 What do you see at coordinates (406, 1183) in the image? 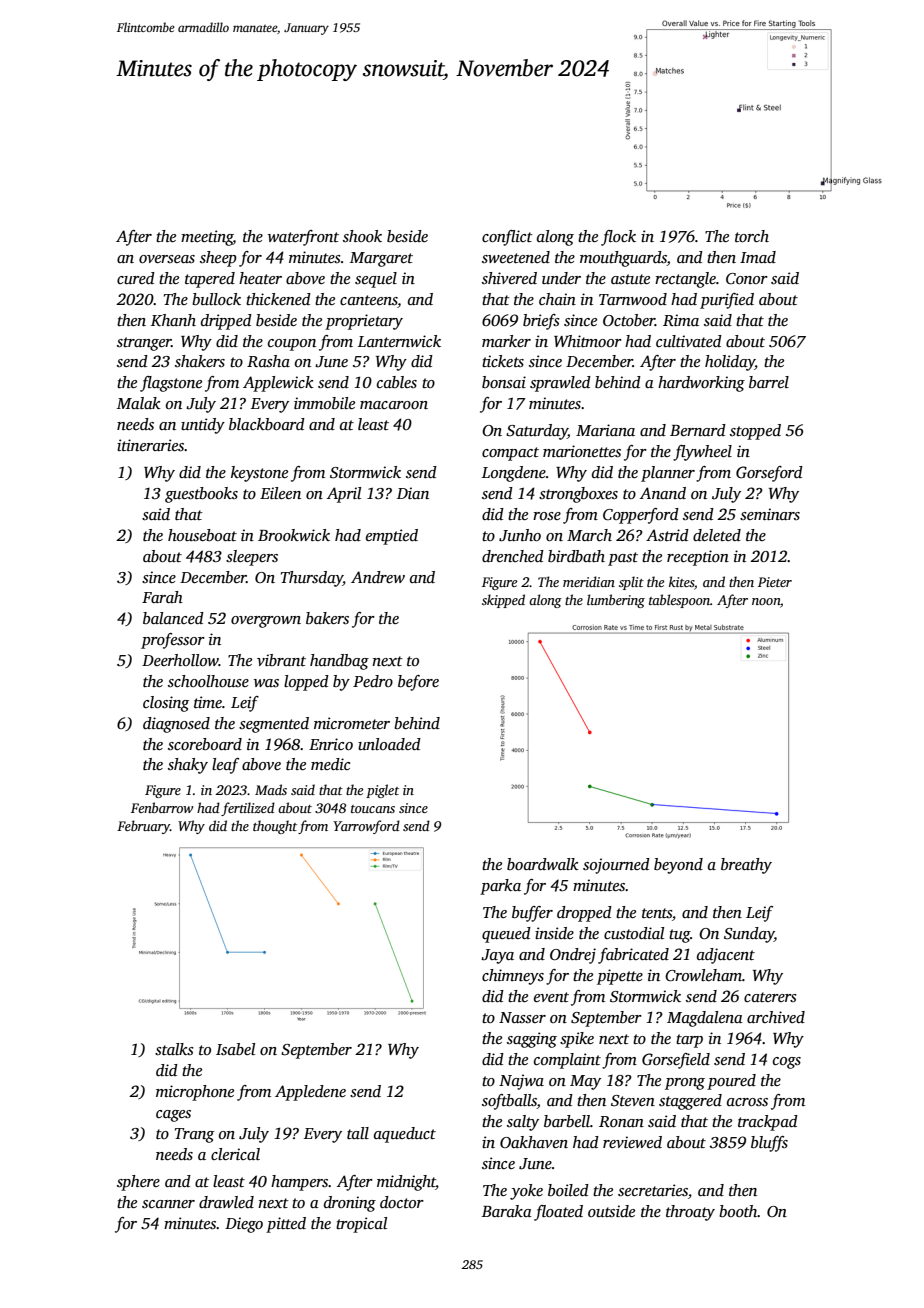
I see `midnight` at bounding box center [406, 1183].
